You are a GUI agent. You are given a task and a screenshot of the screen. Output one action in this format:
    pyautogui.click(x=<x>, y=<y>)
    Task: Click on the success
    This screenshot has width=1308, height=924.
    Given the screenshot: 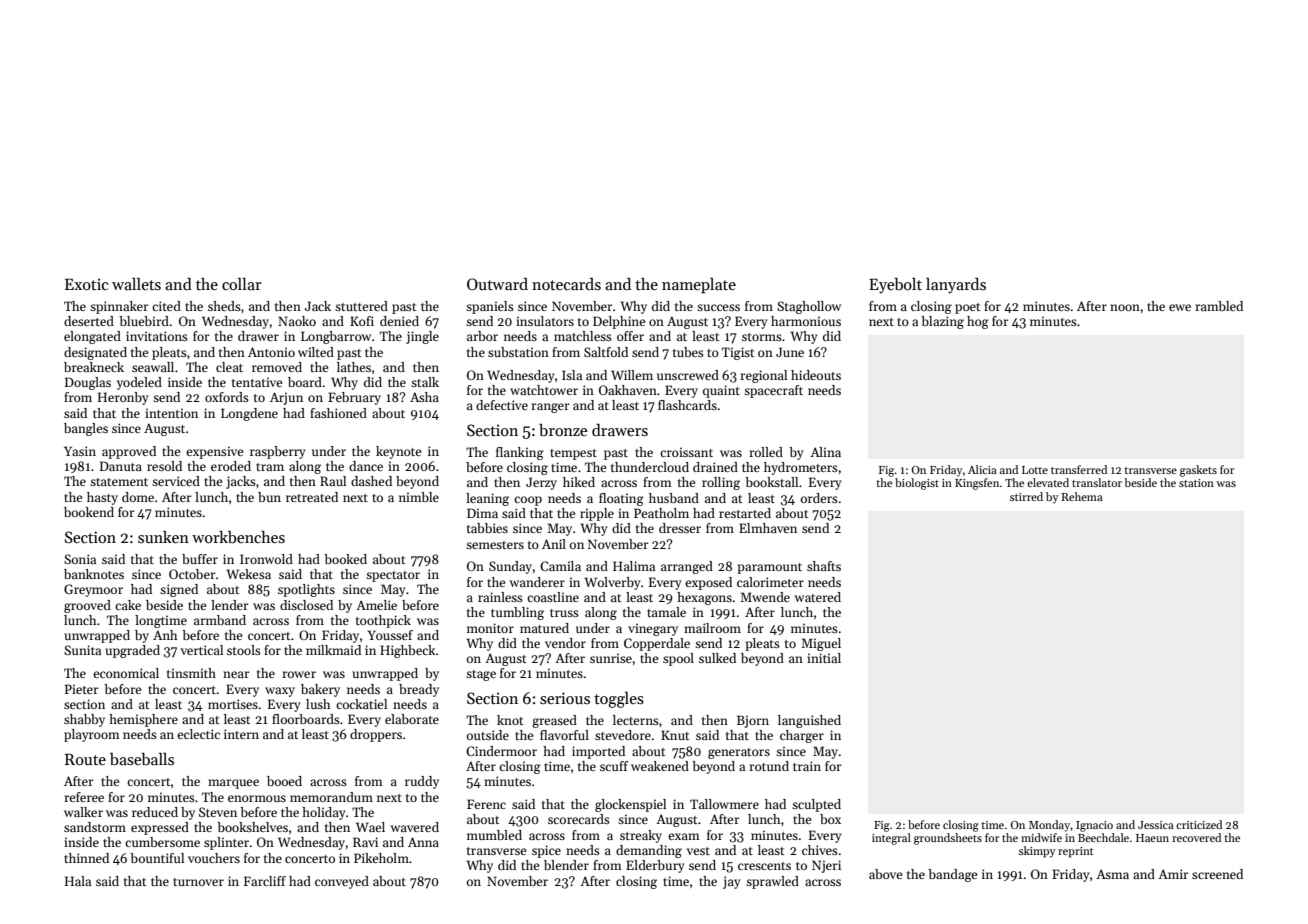 What is the action you would take?
    pyautogui.click(x=718, y=307)
